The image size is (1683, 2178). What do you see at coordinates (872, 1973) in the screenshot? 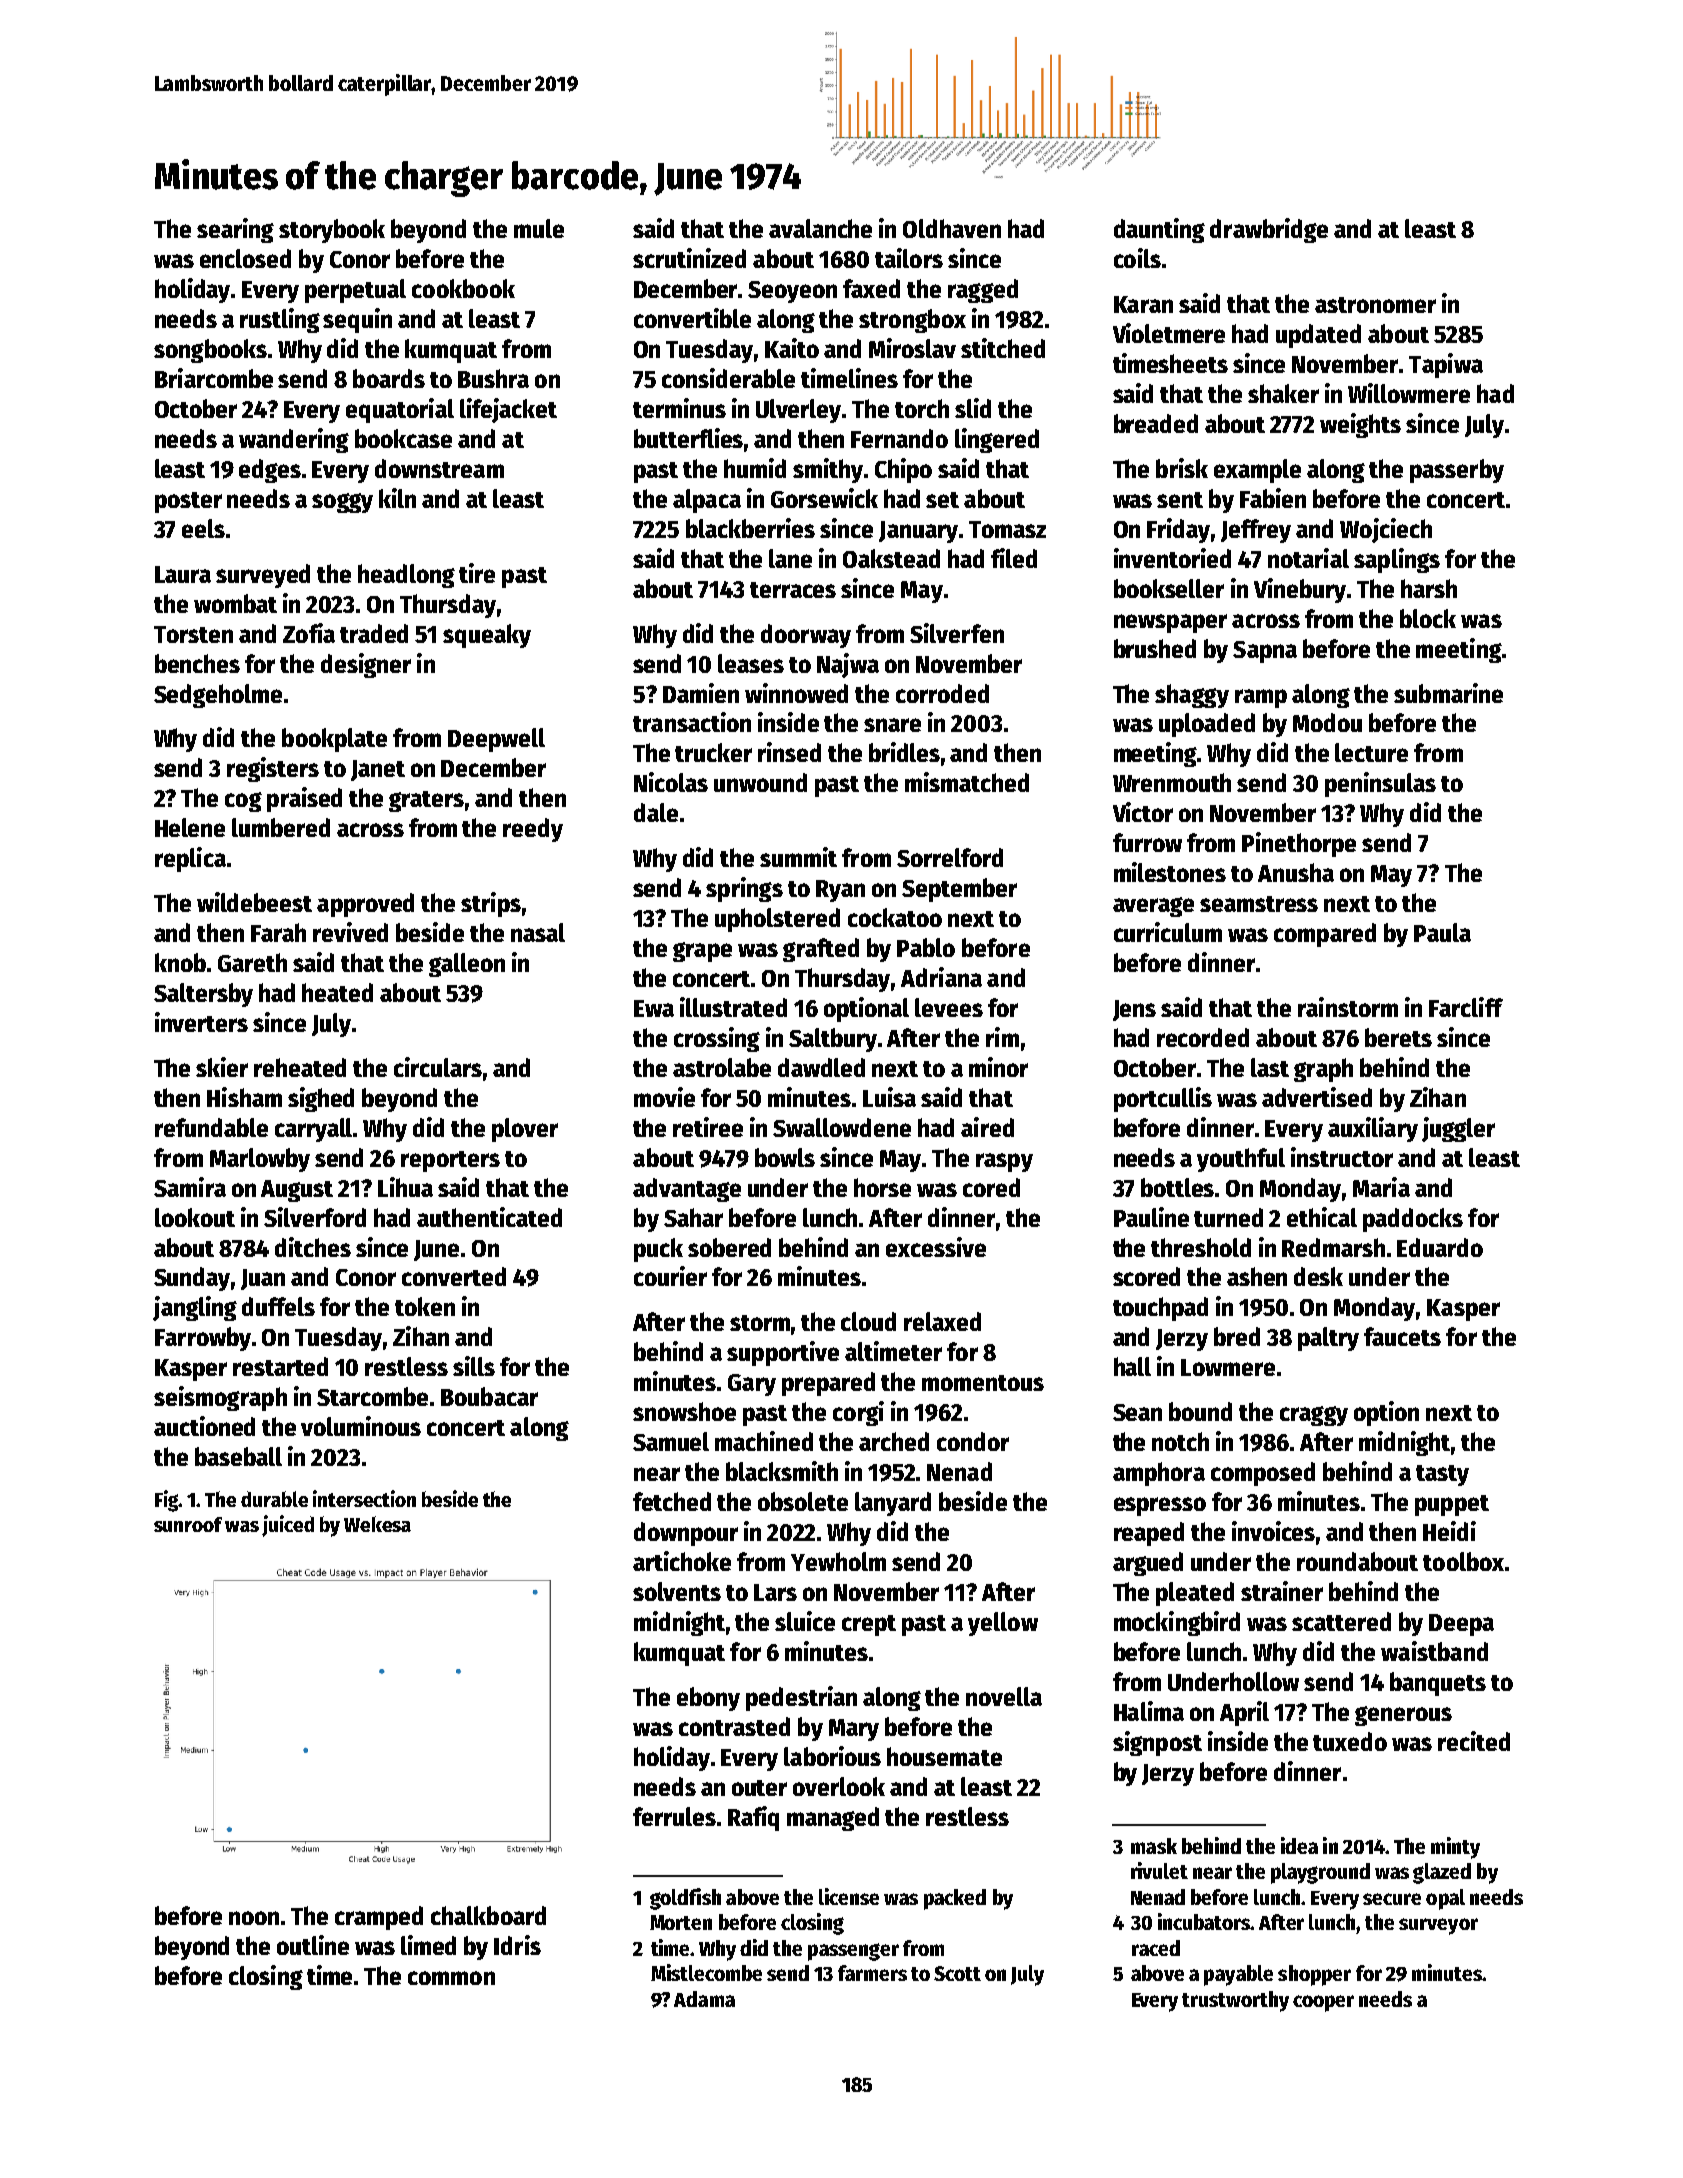
I see `farmers` at bounding box center [872, 1973].
